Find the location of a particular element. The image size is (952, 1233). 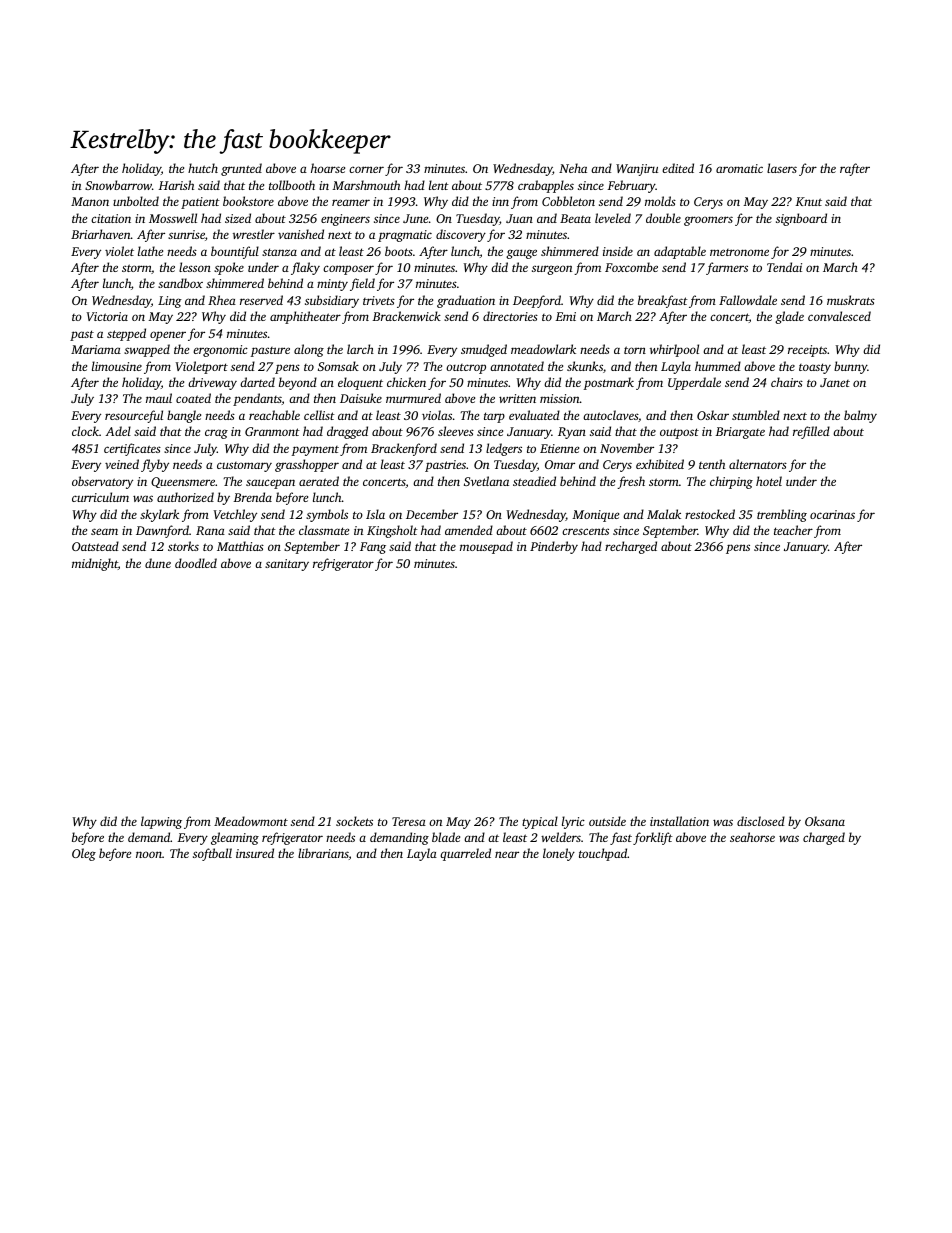

edited is located at coordinates (678, 168).
